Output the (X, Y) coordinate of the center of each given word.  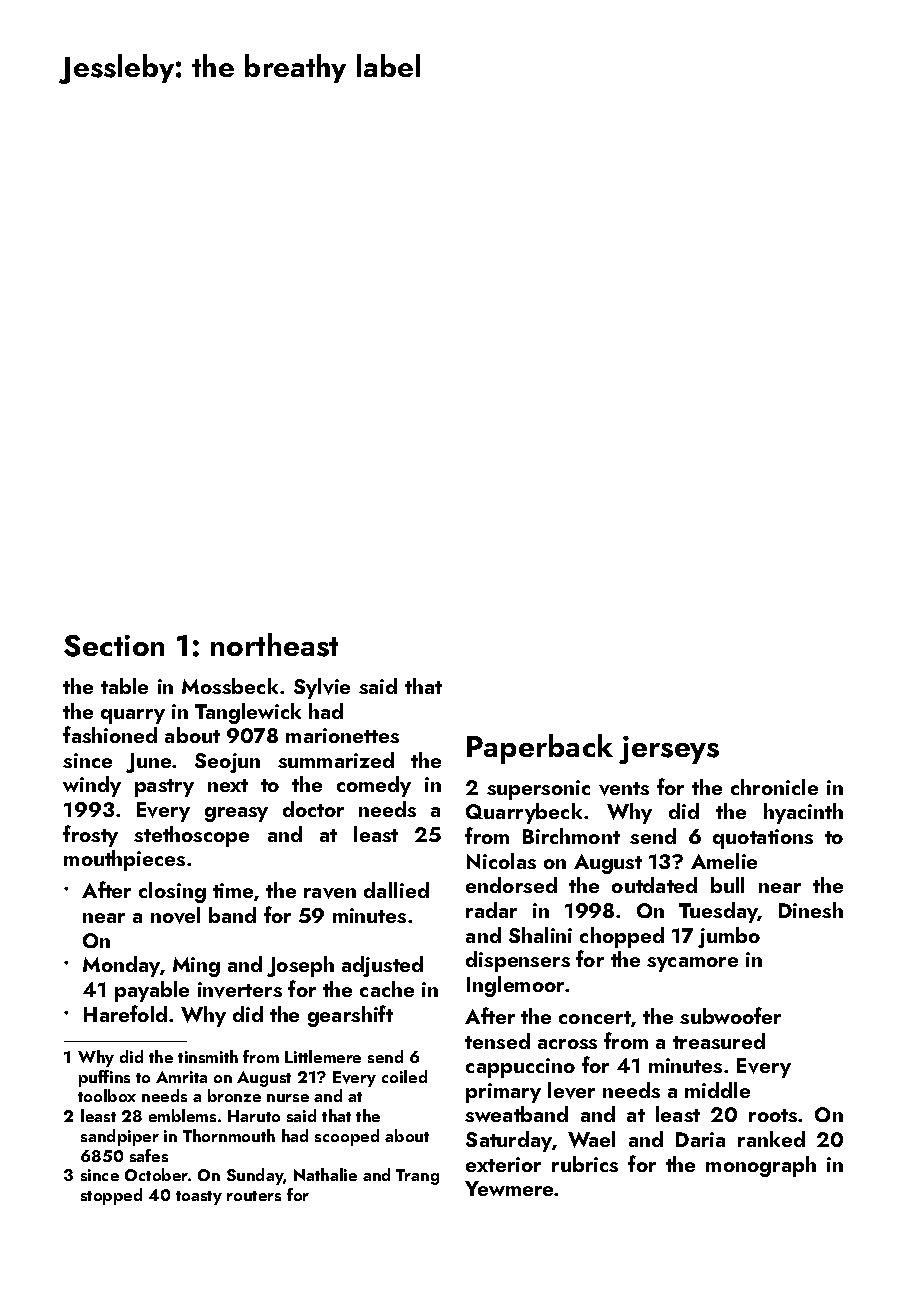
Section (114, 646)
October (157, 1174)
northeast (274, 645)
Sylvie (322, 688)
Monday (121, 966)
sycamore (692, 964)
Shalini (540, 935)
